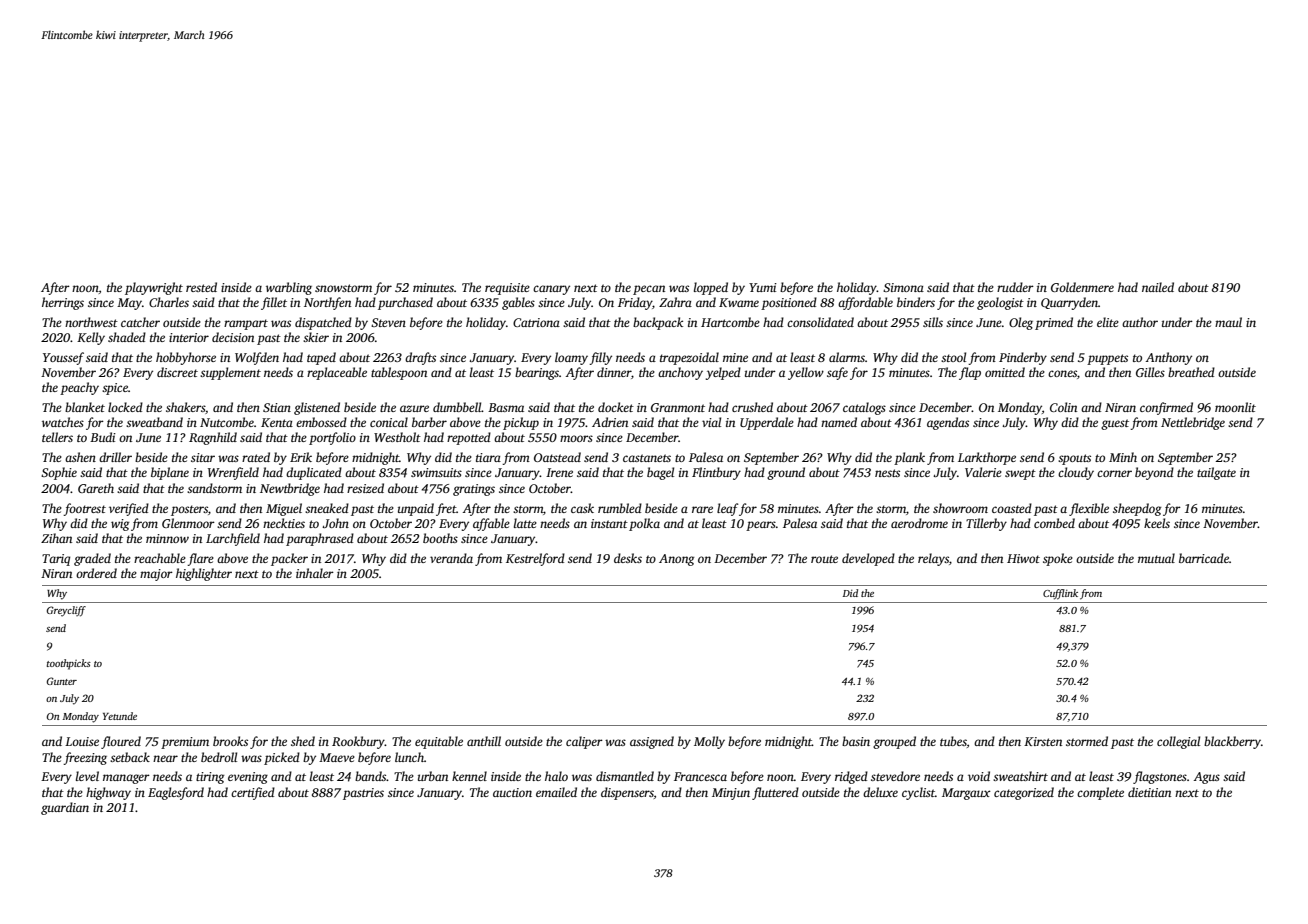  What do you see at coordinates (730, 322) in the page?
I see `Hartcombe` at bounding box center [730, 322].
